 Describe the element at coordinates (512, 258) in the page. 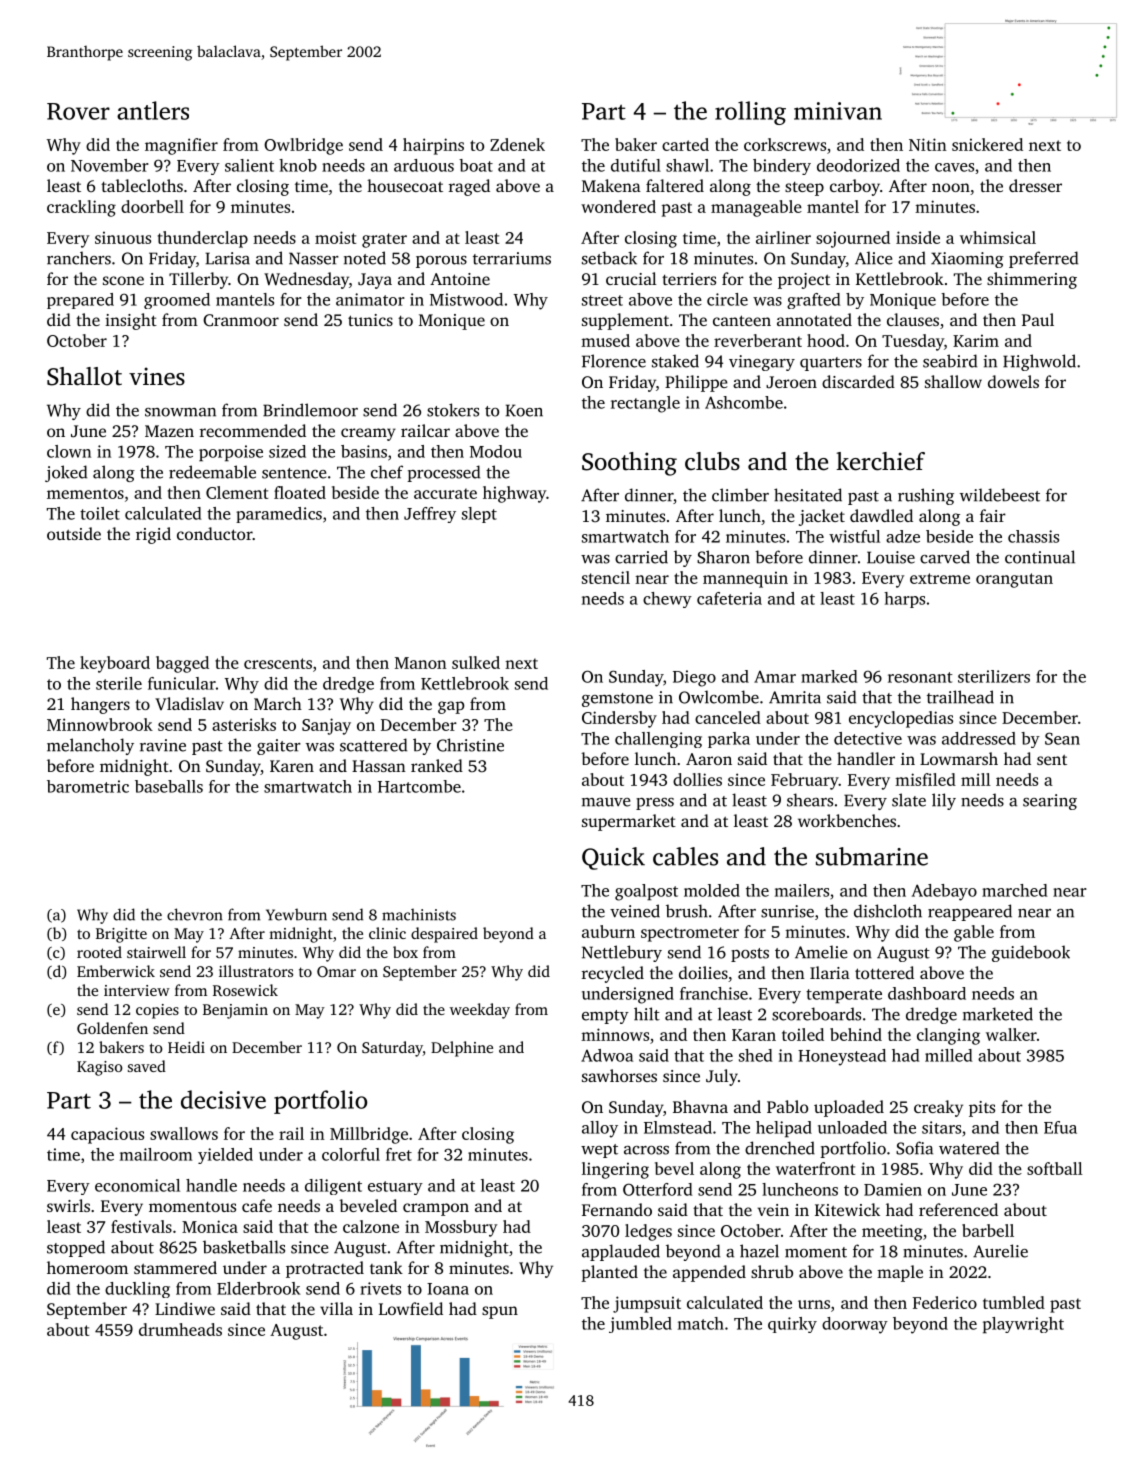

I see `terrariums` at that location.
